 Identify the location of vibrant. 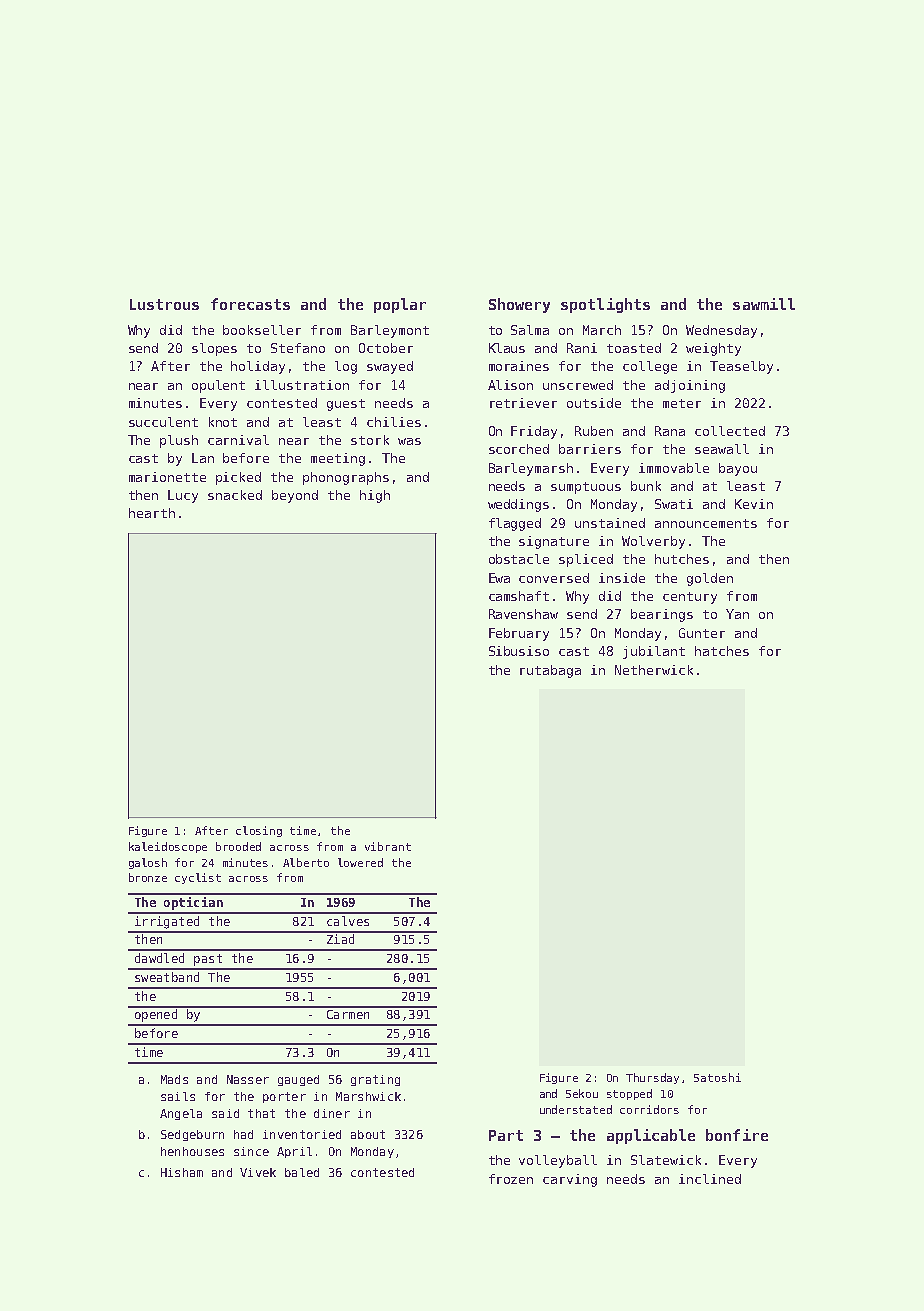
(388, 846).
